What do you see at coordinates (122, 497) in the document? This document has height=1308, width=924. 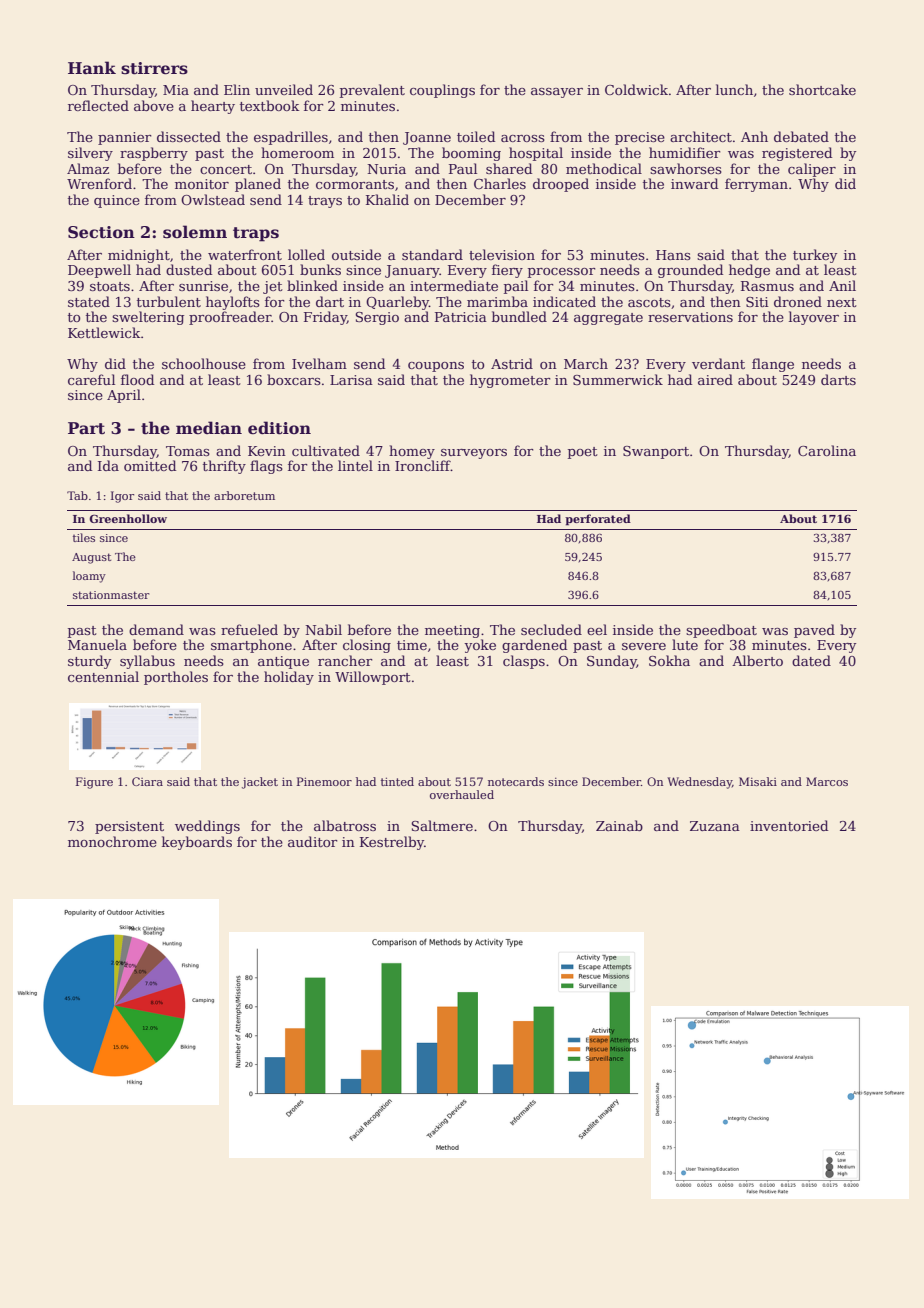 I see `Igor` at bounding box center [122, 497].
